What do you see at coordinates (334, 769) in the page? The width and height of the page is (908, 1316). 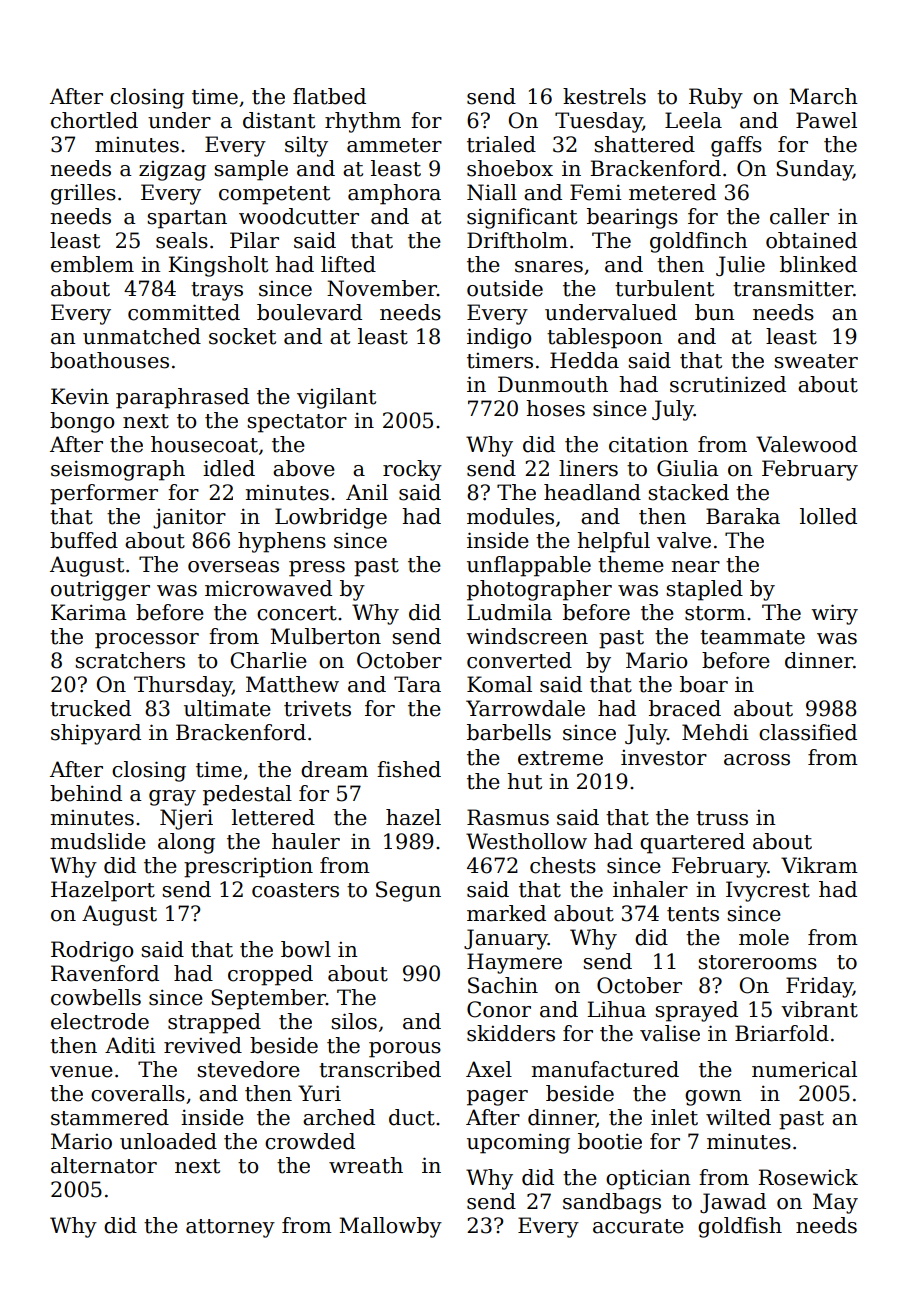 I see `dream` at bounding box center [334, 769].
